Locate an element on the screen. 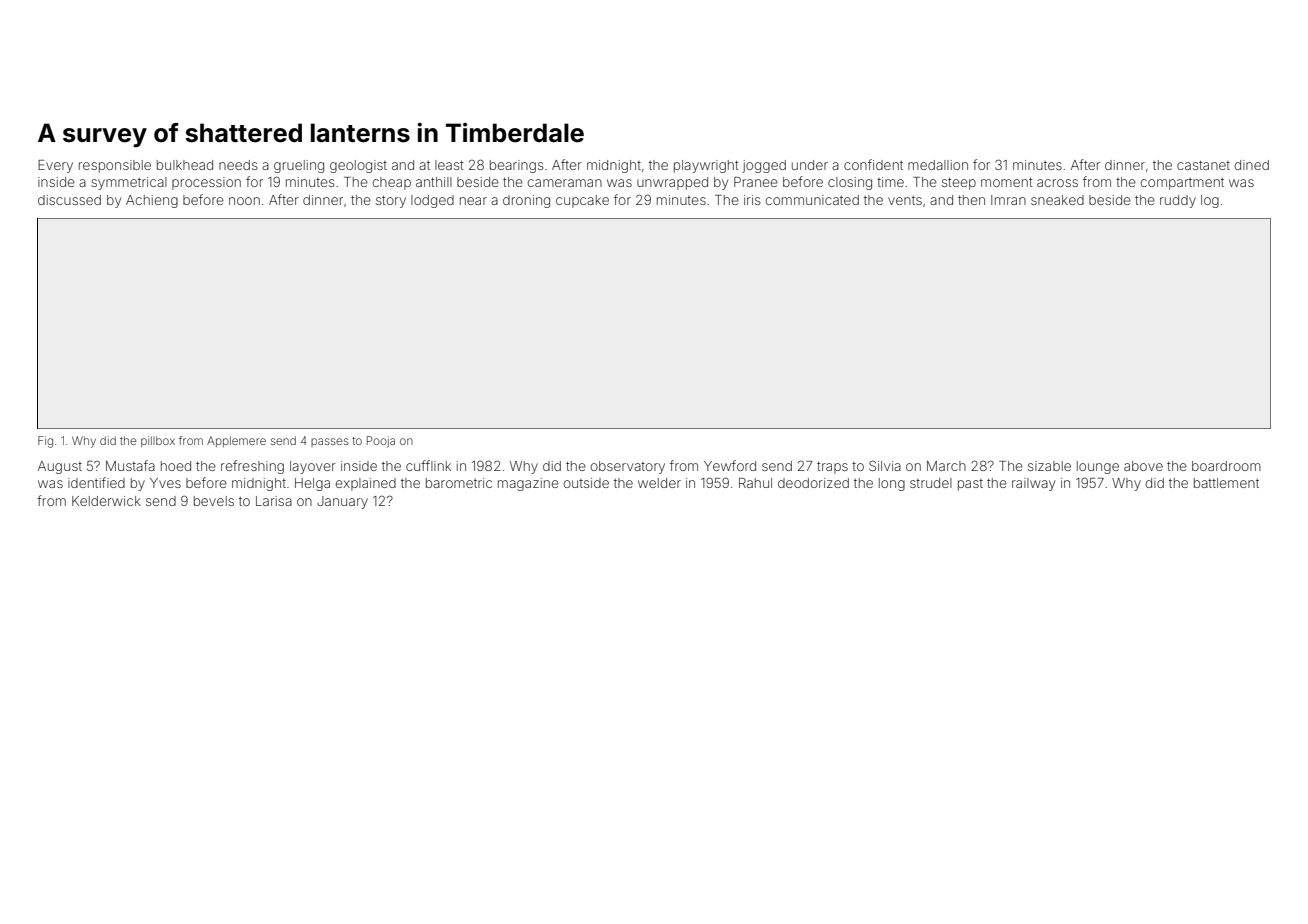  Pooja is located at coordinates (381, 442).
